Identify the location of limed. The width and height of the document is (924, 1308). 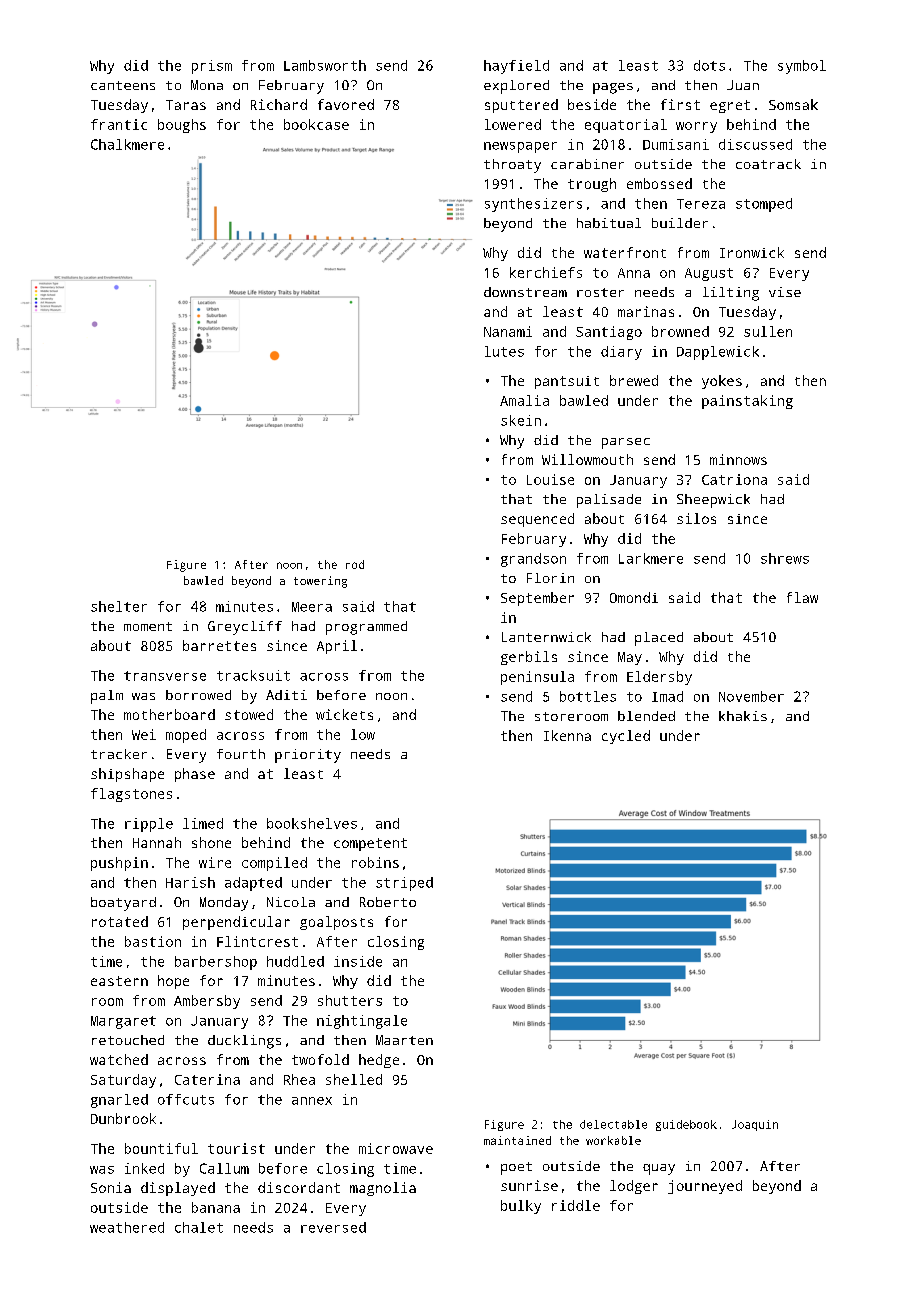
(203, 823).
